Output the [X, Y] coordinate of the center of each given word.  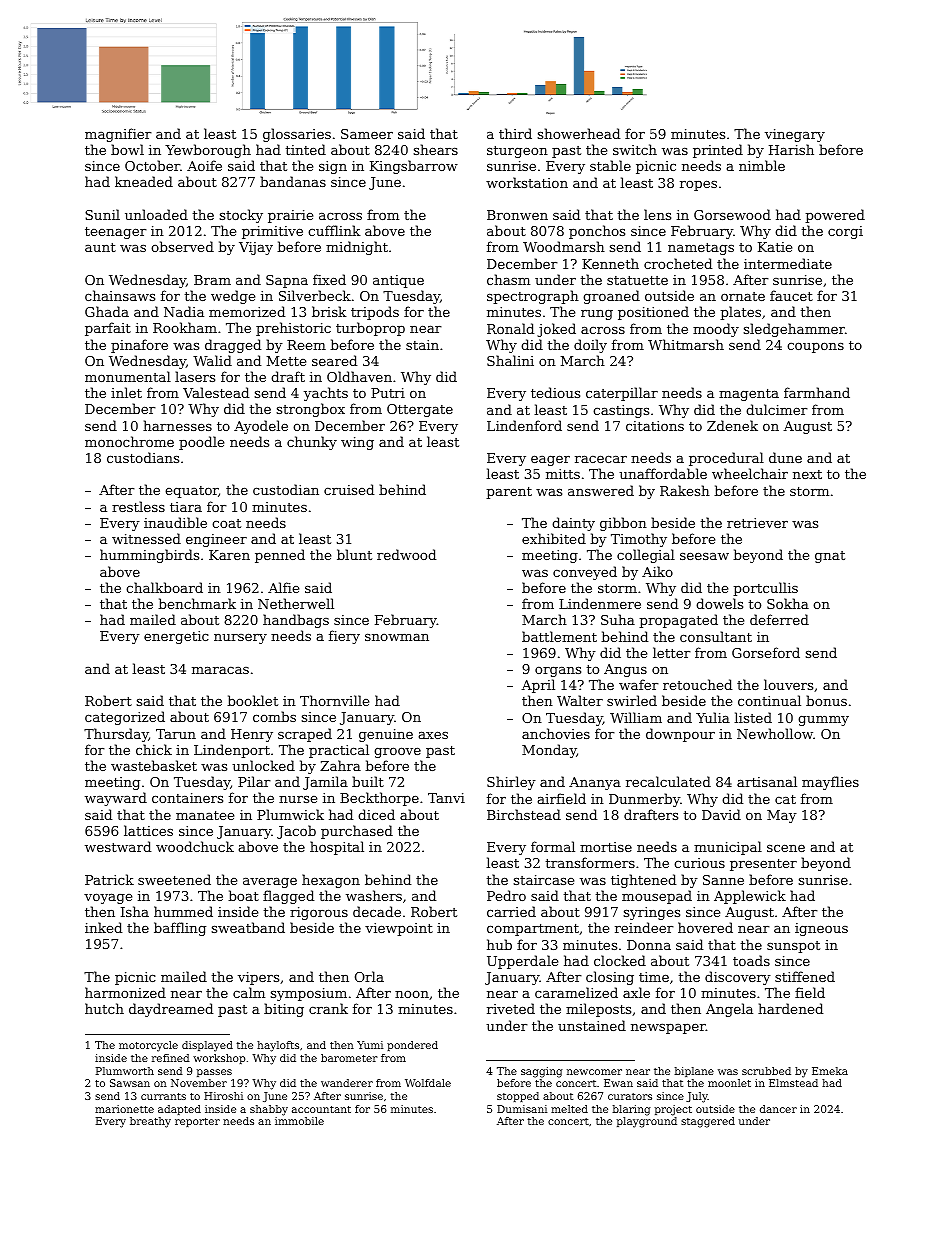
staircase [544, 880]
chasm [508, 279]
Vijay [256, 248]
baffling [180, 929]
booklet [252, 700]
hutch [104, 1008]
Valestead [216, 392]
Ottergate [420, 410]
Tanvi [446, 798]
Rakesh [685, 490]
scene [786, 848]
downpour [680, 735]
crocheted [678, 263]
